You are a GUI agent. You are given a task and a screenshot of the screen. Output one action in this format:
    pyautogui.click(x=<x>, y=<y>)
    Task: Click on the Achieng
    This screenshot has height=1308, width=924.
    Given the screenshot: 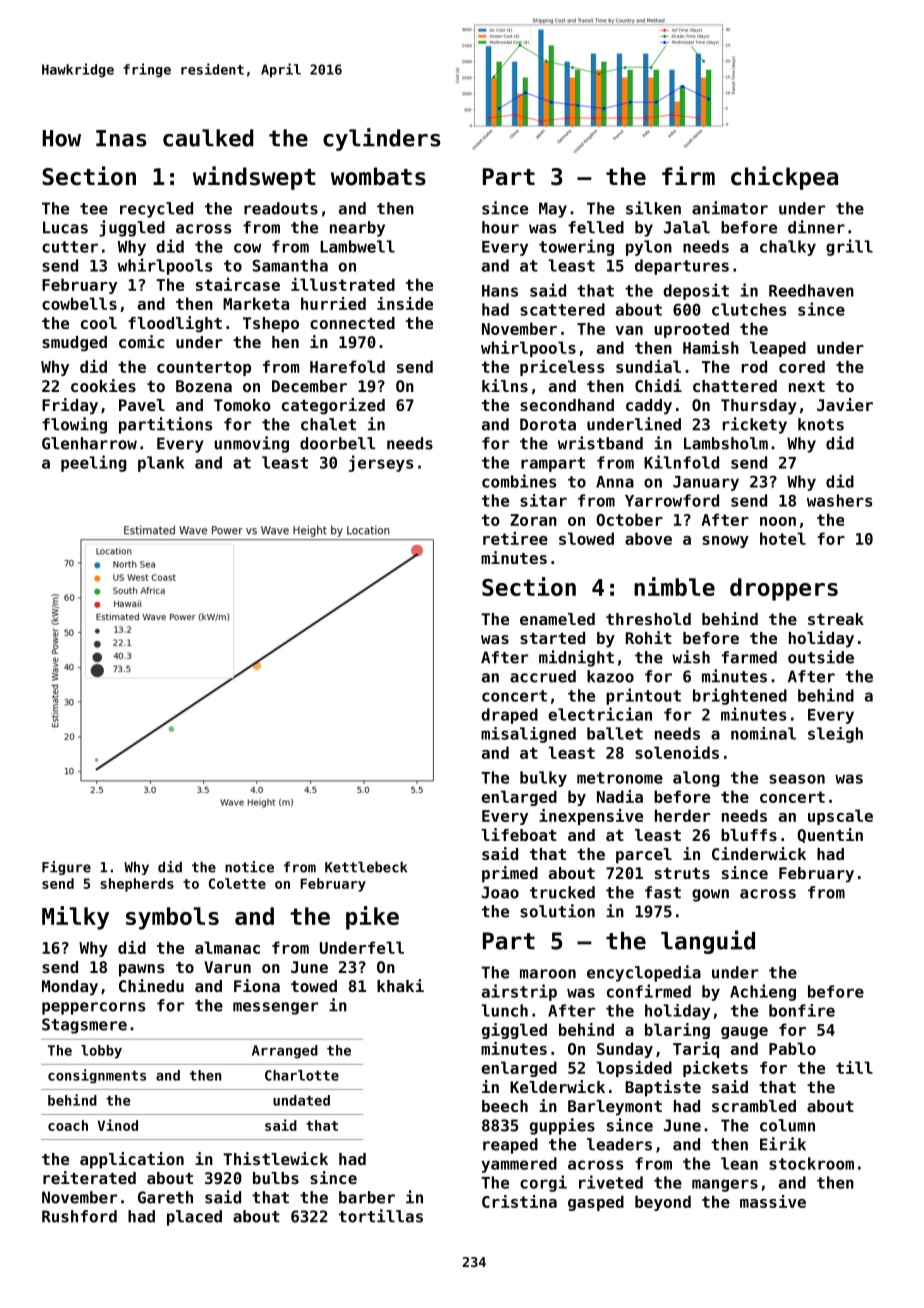 What is the action you would take?
    pyautogui.click(x=763, y=992)
